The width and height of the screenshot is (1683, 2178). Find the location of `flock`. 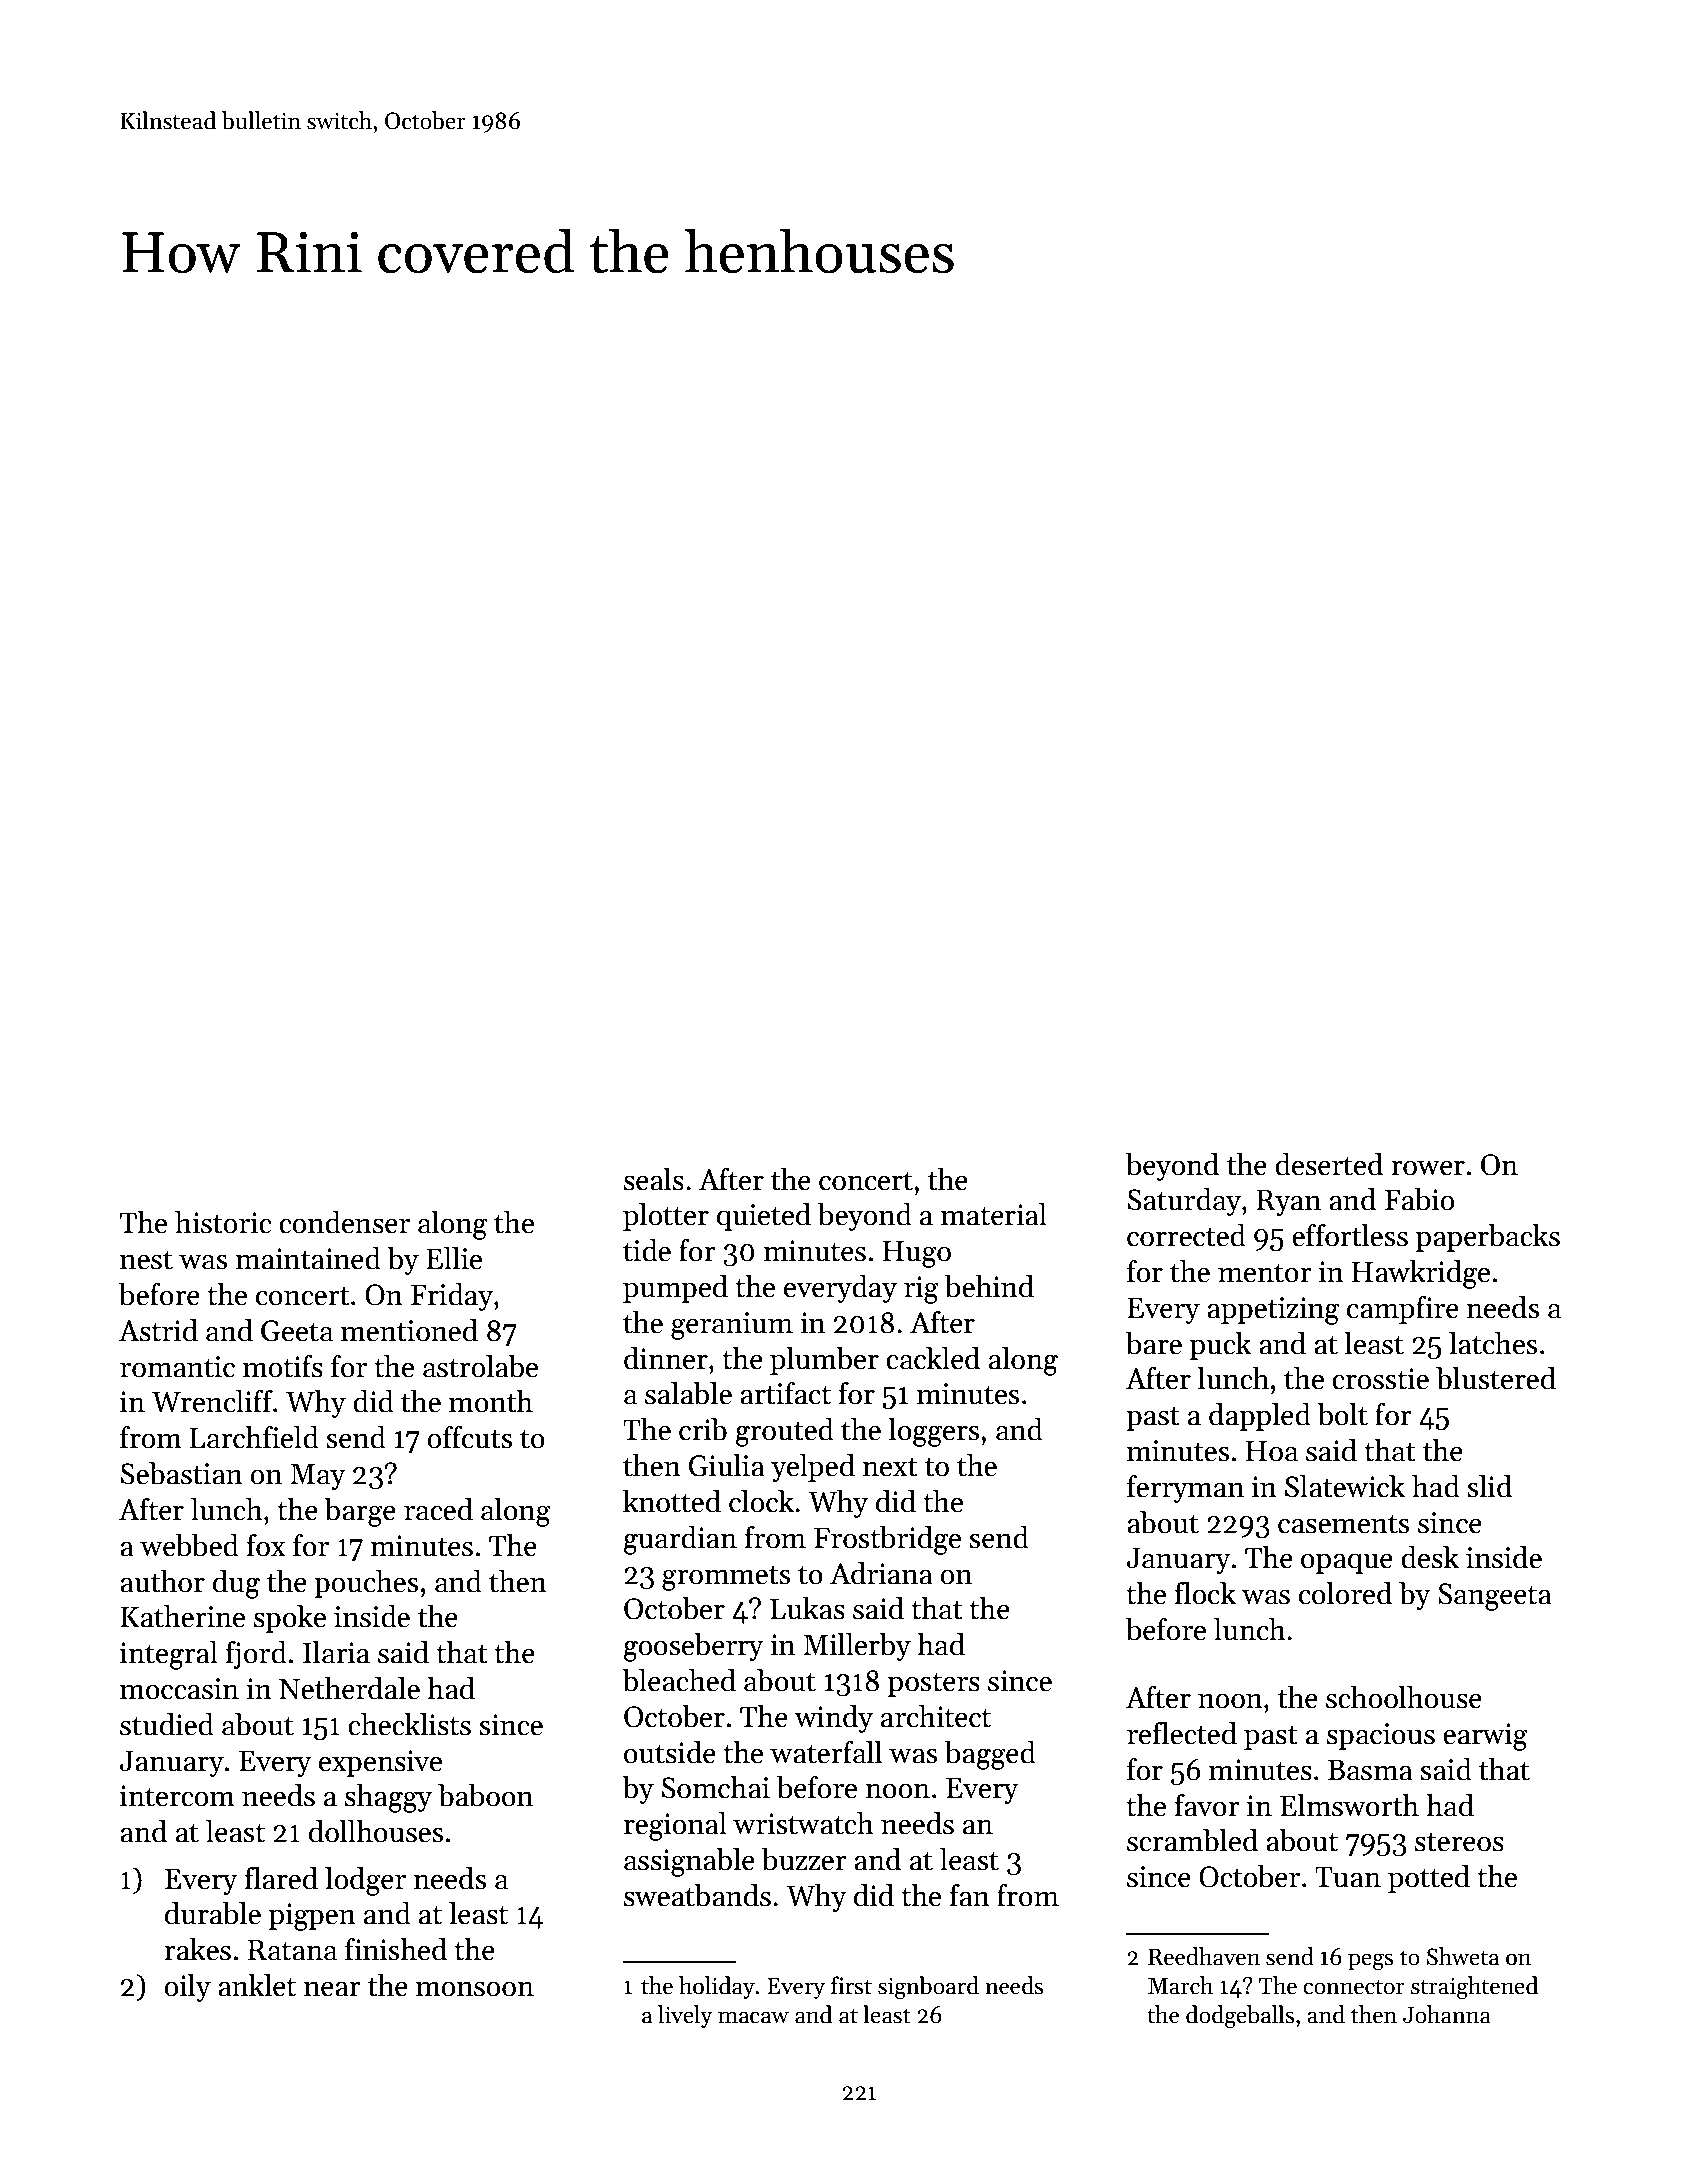

flock is located at coordinates (1205, 1593).
